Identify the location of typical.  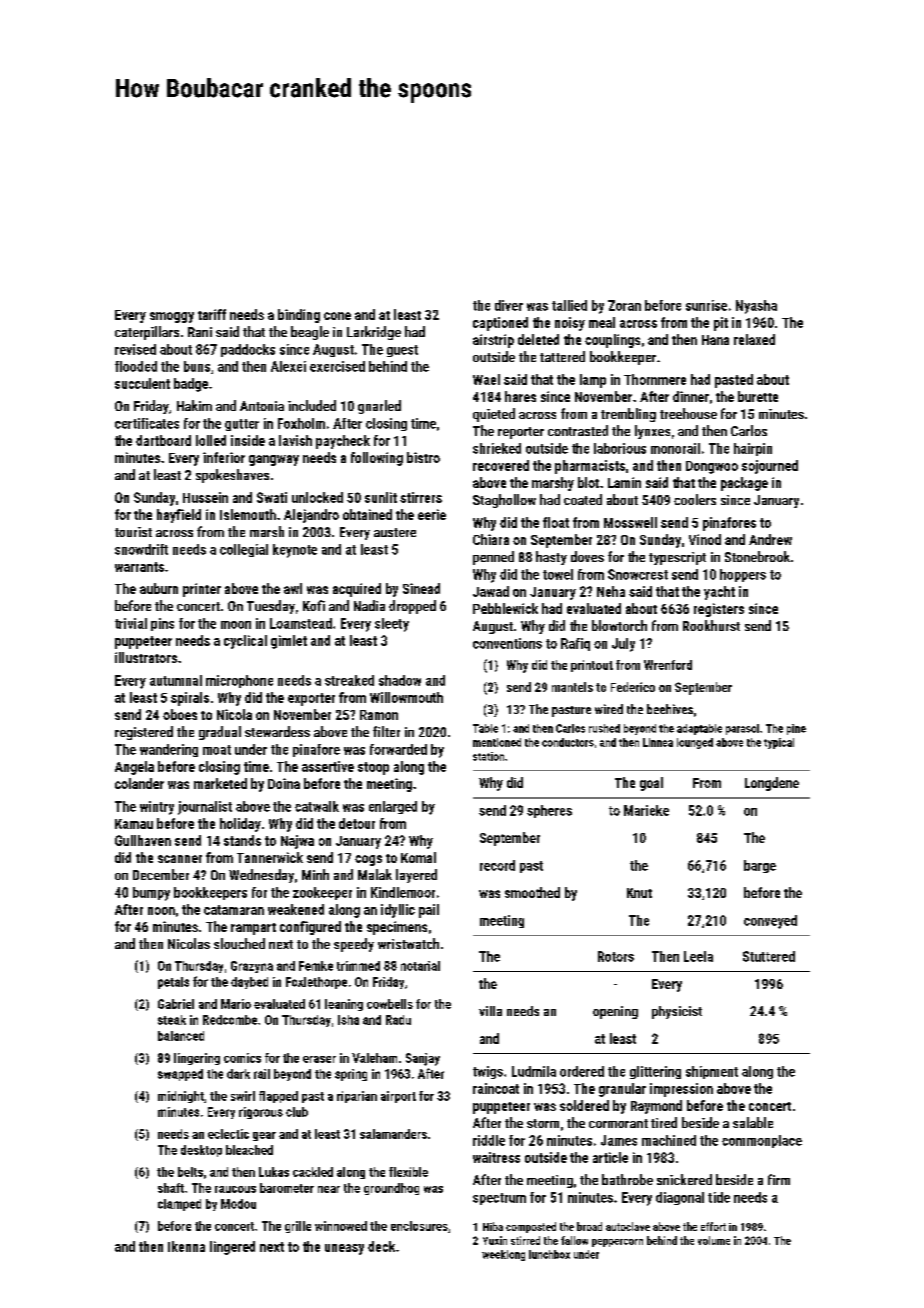
(779, 743).
